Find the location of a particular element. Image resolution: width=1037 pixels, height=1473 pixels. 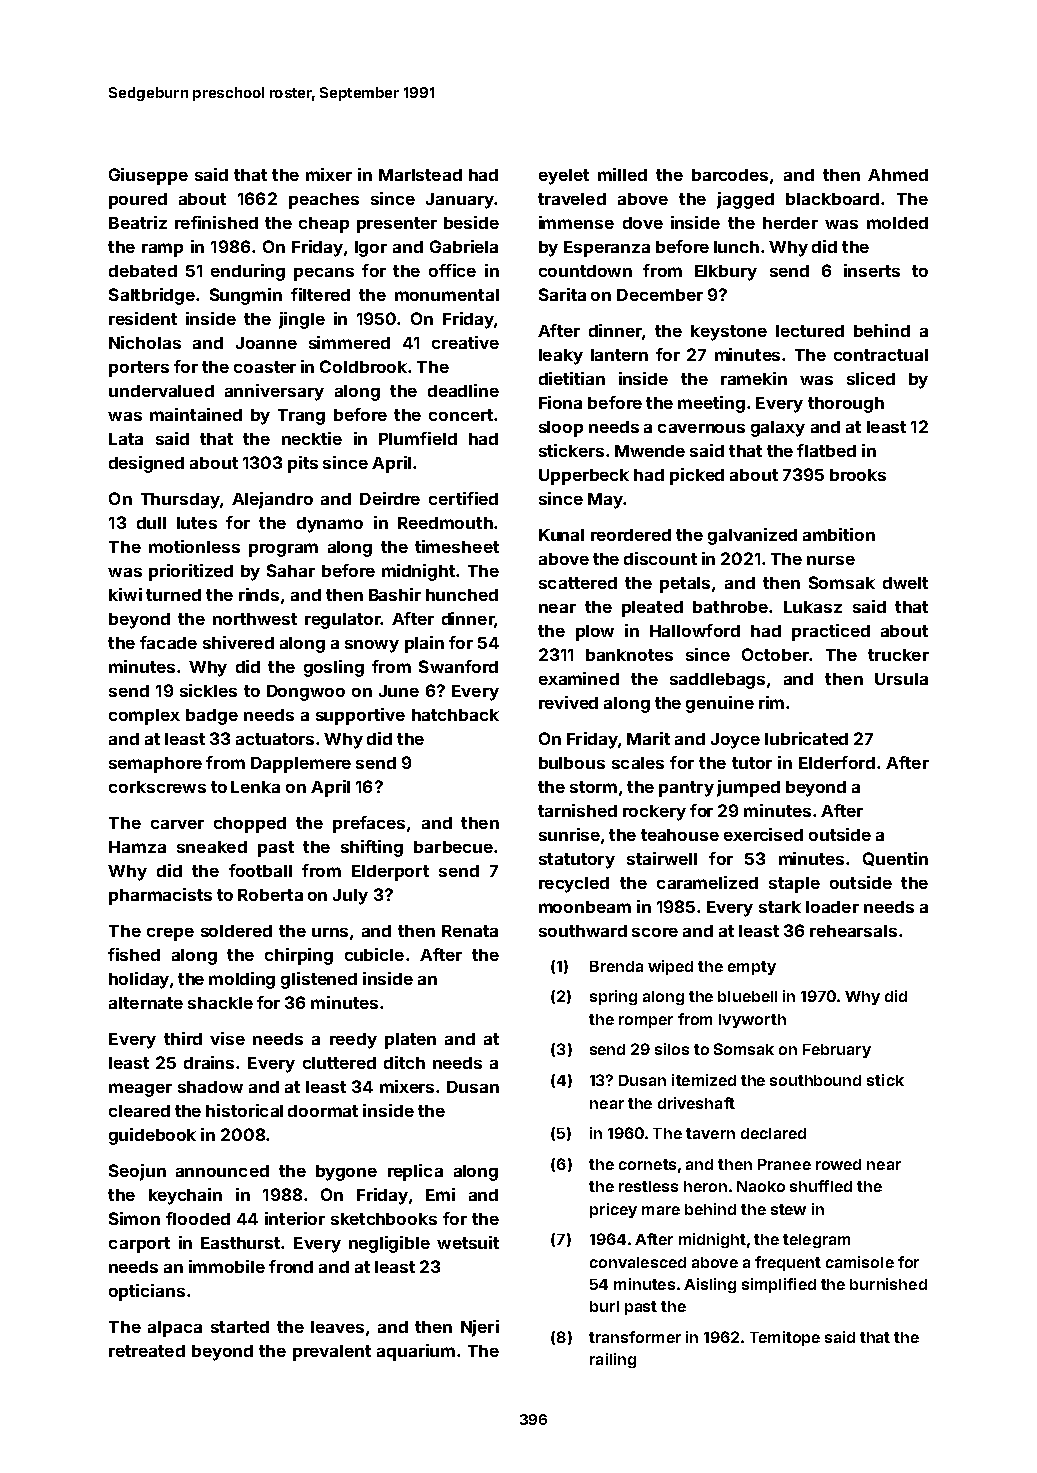

Sarita is located at coordinates (562, 294).
